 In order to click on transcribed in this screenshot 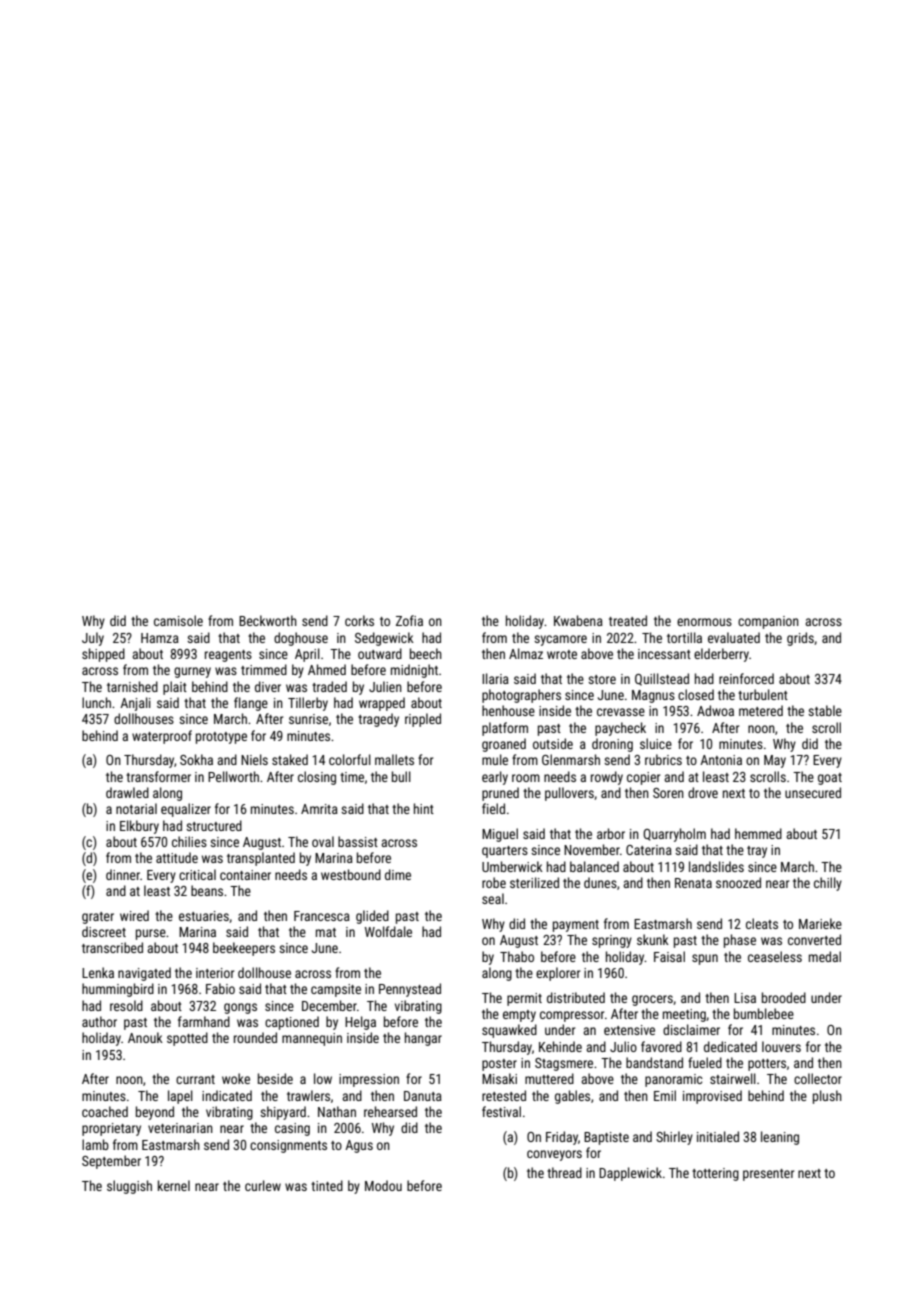, I will do `click(112, 947)`.
